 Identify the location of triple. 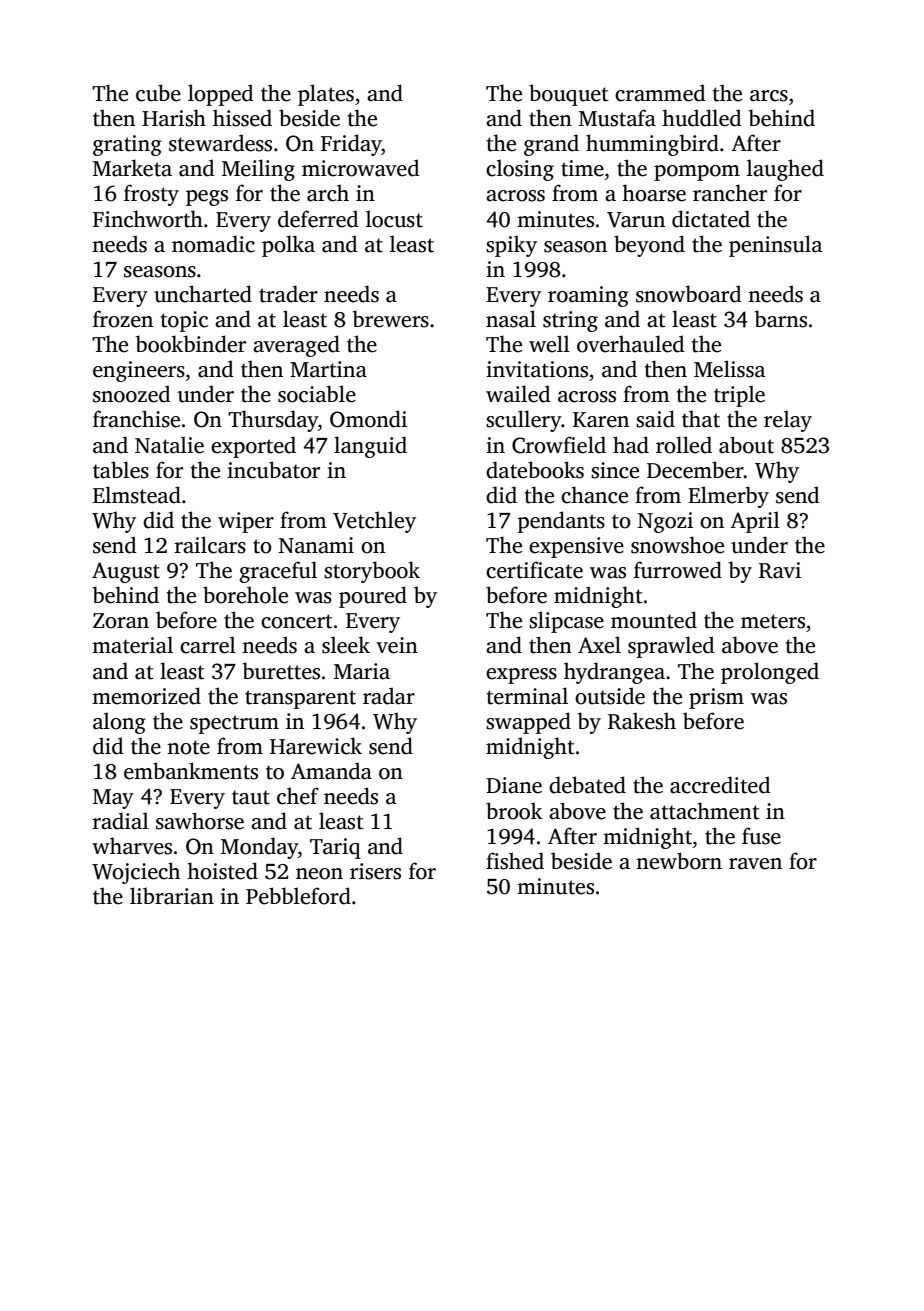
(739, 396).
